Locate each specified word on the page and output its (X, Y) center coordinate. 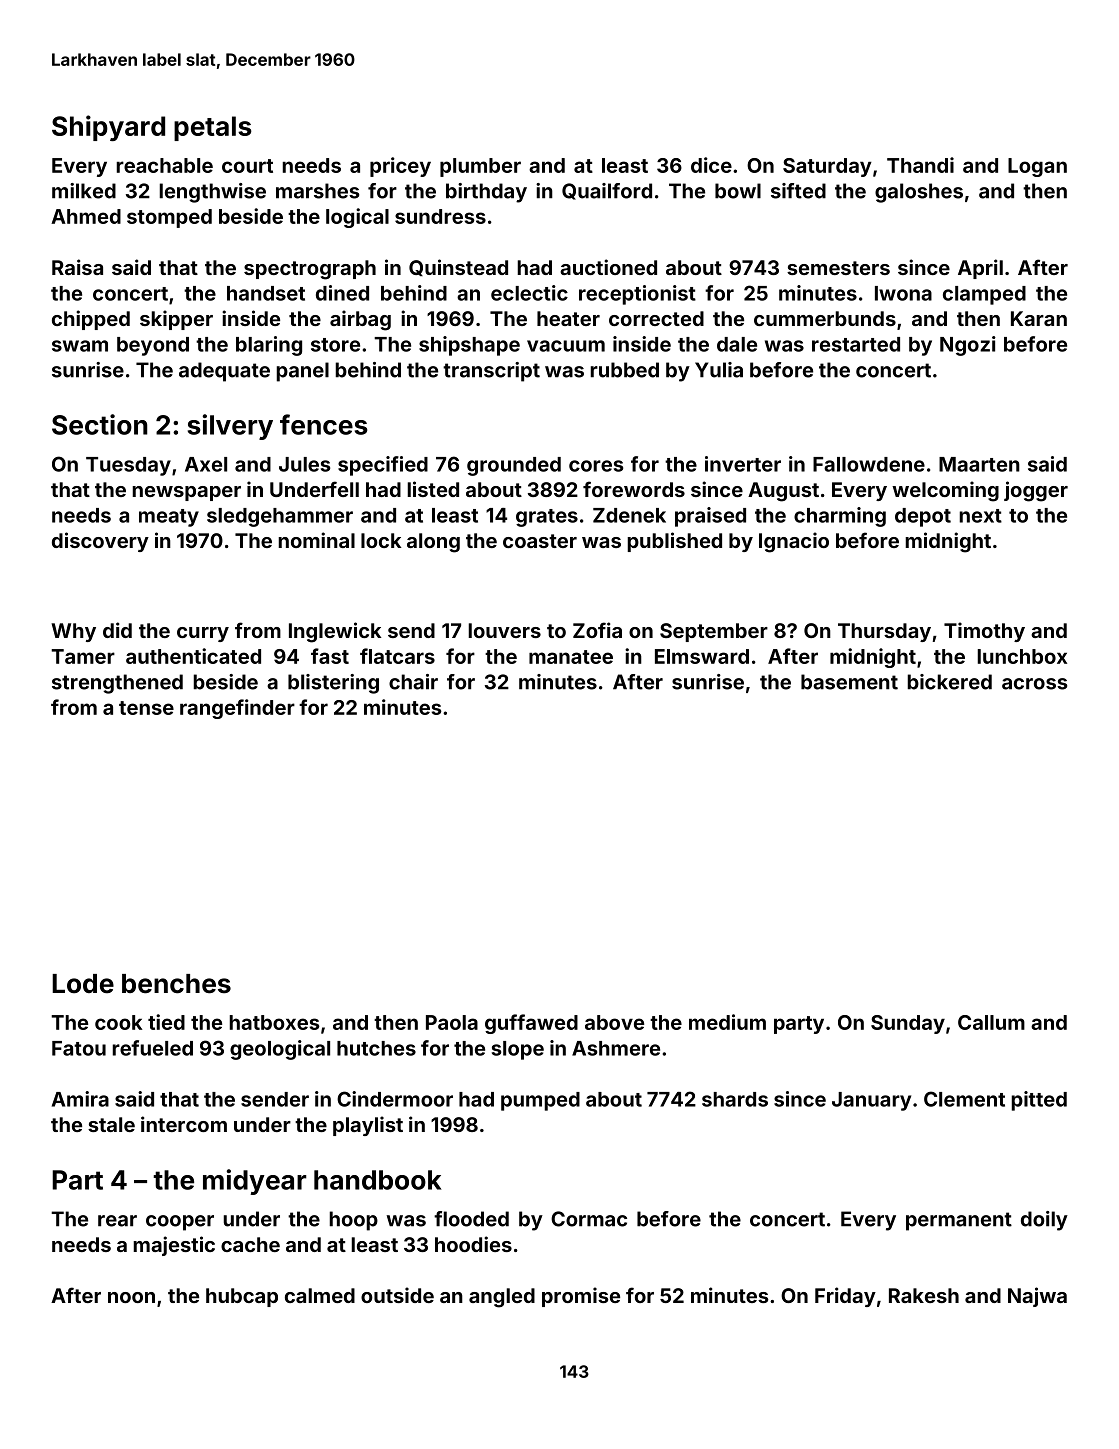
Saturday (827, 167)
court (247, 166)
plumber (480, 167)
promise (581, 1297)
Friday (845, 1297)
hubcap (242, 1297)
